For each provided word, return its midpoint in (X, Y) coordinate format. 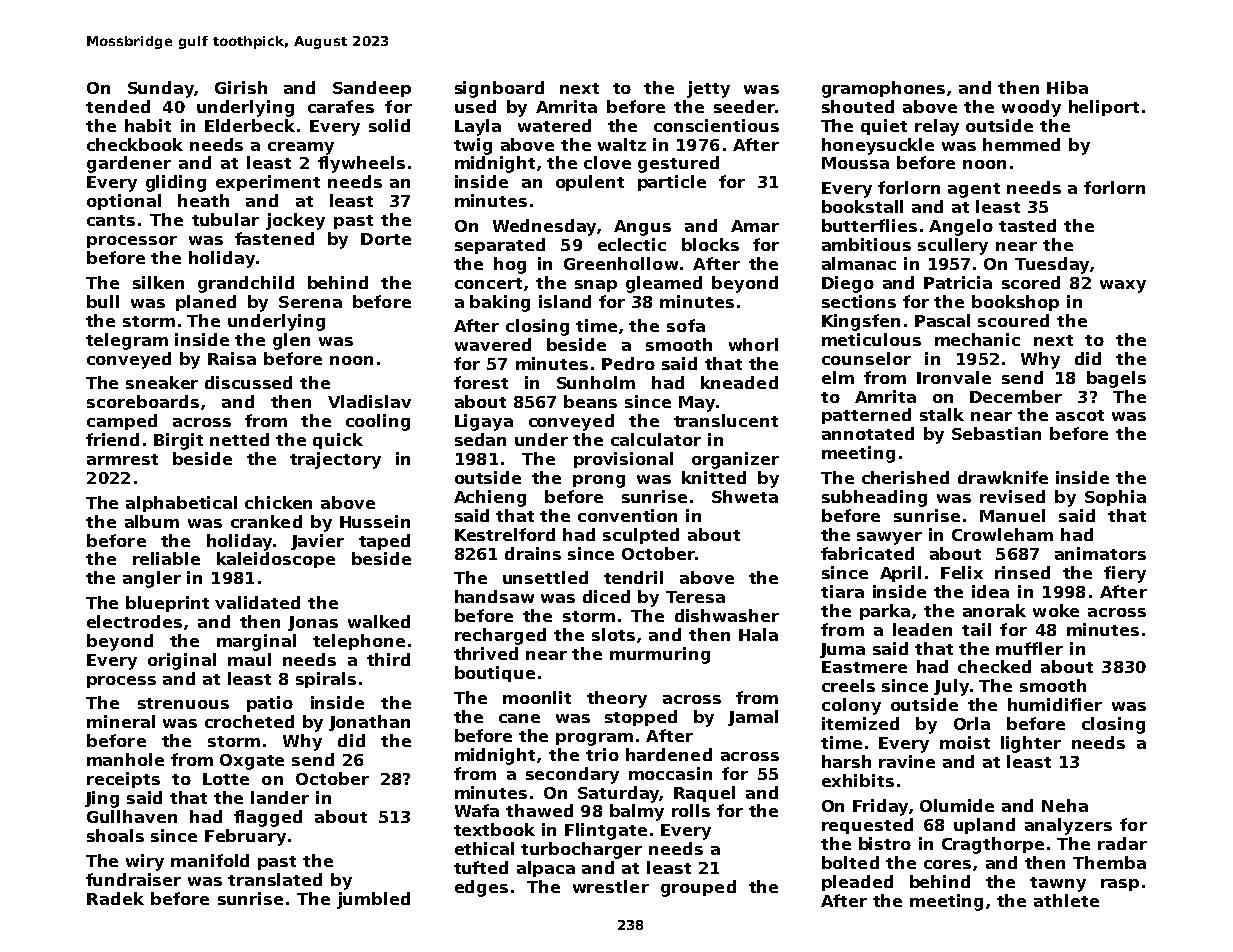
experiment (268, 183)
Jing (102, 799)
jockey (295, 221)
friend (112, 439)
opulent (590, 183)
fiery (1125, 574)
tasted (1027, 225)
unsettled (545, 577)
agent (974, 190)
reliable (166, 558)
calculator (656, 439)
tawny (1058, 884)
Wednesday (544, 227)
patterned (866, 416)
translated (275, 879)
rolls (691, 810)
